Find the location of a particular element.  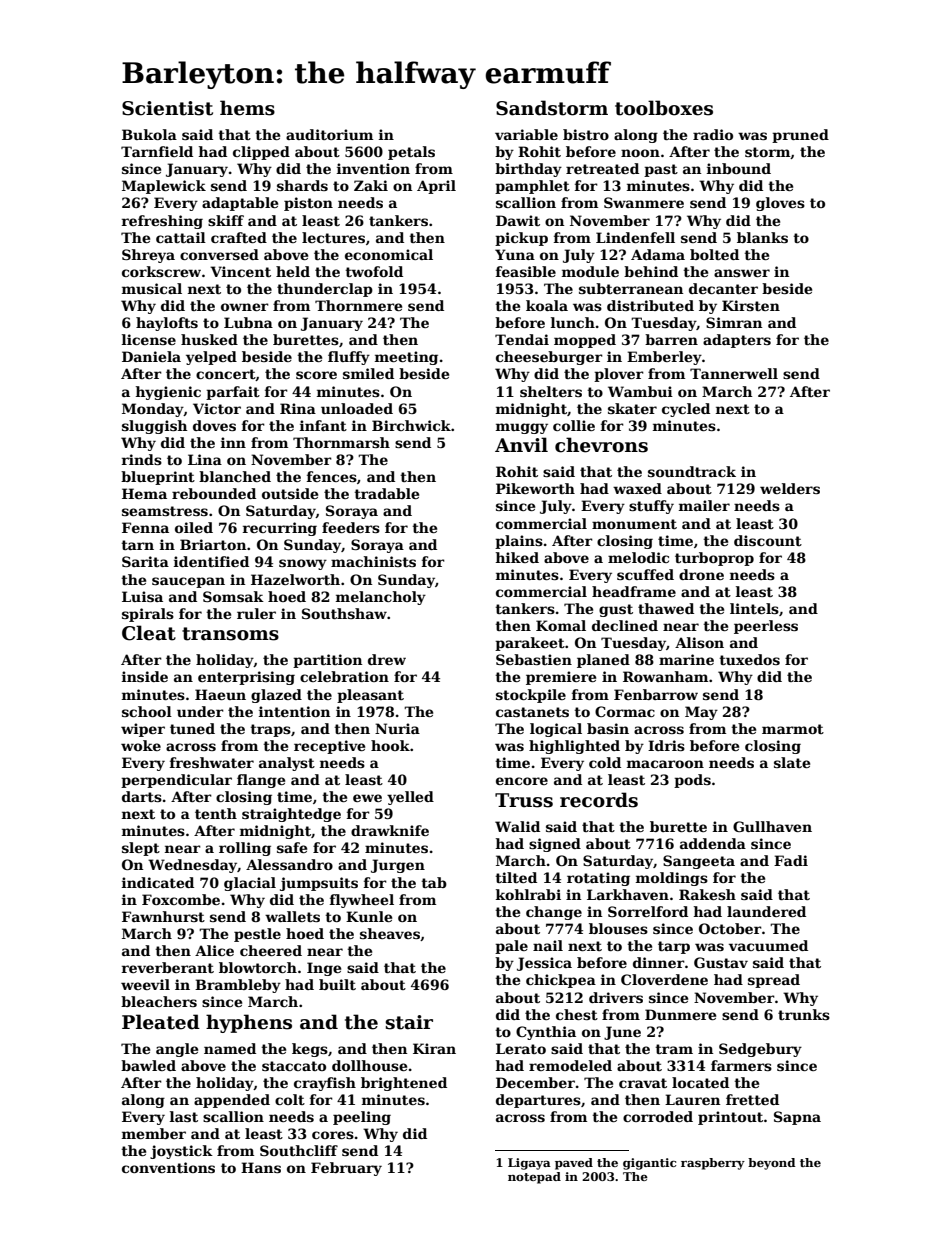

Vincent is located at coordinates (240, 271).
